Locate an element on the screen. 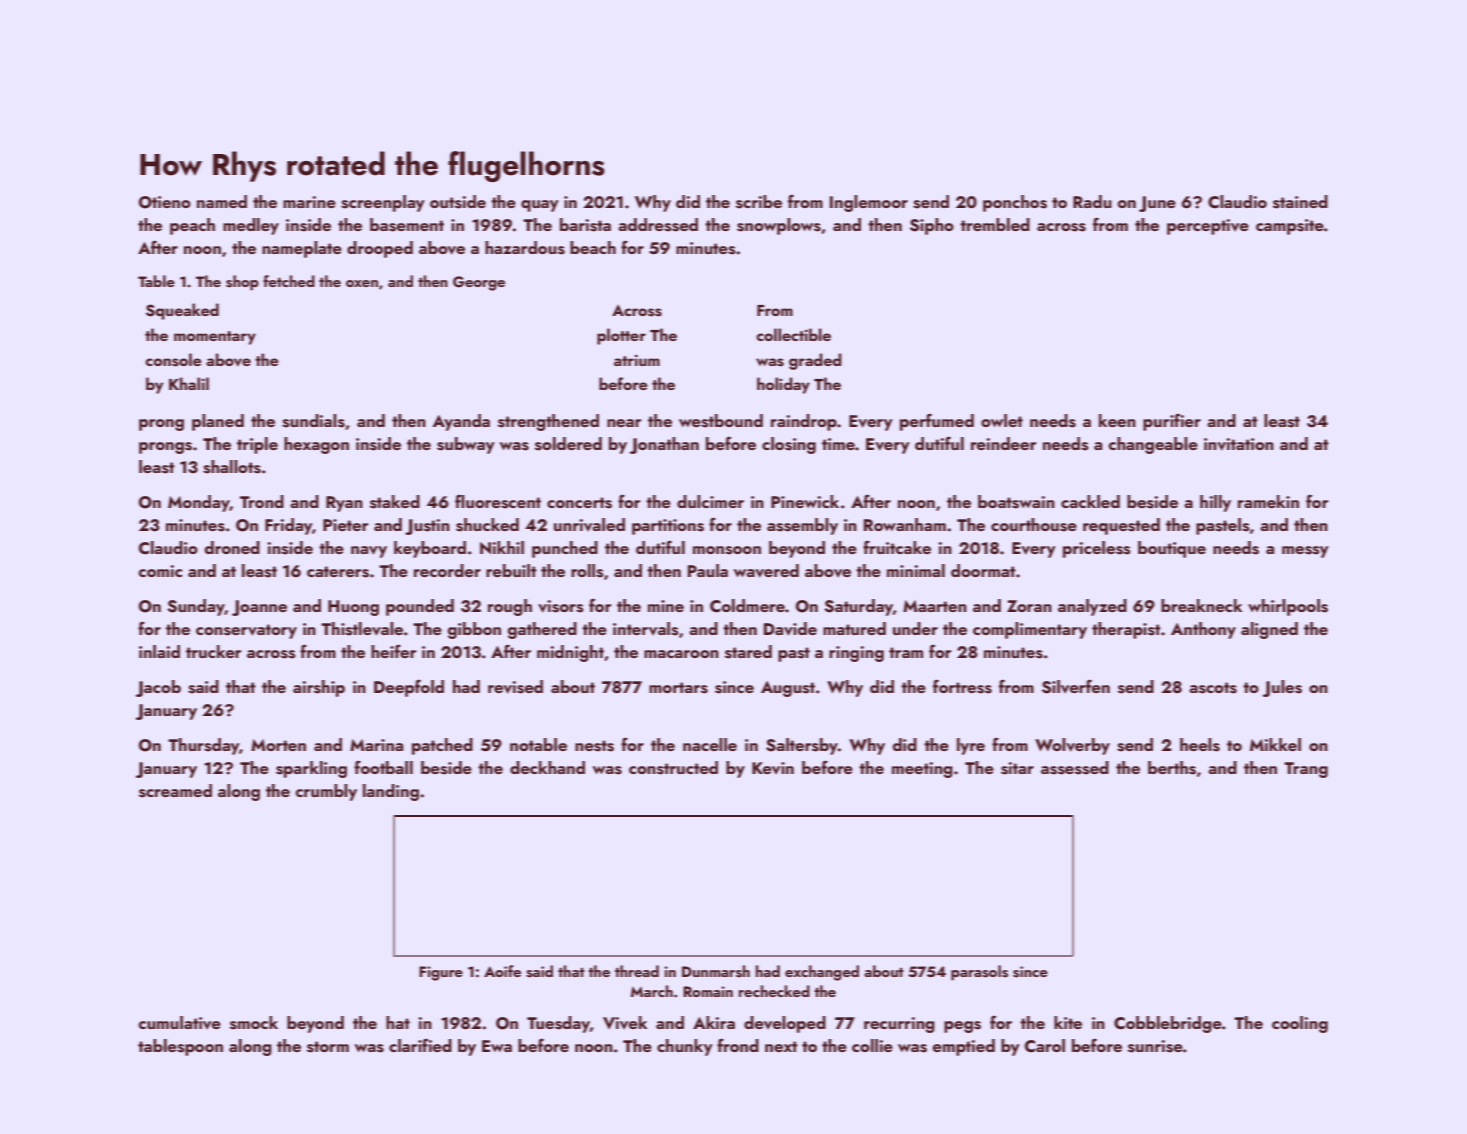 Image resolution: width=1467 pixels, height=1134 pixels. Carol is located at coordinates (1045, 1046).
